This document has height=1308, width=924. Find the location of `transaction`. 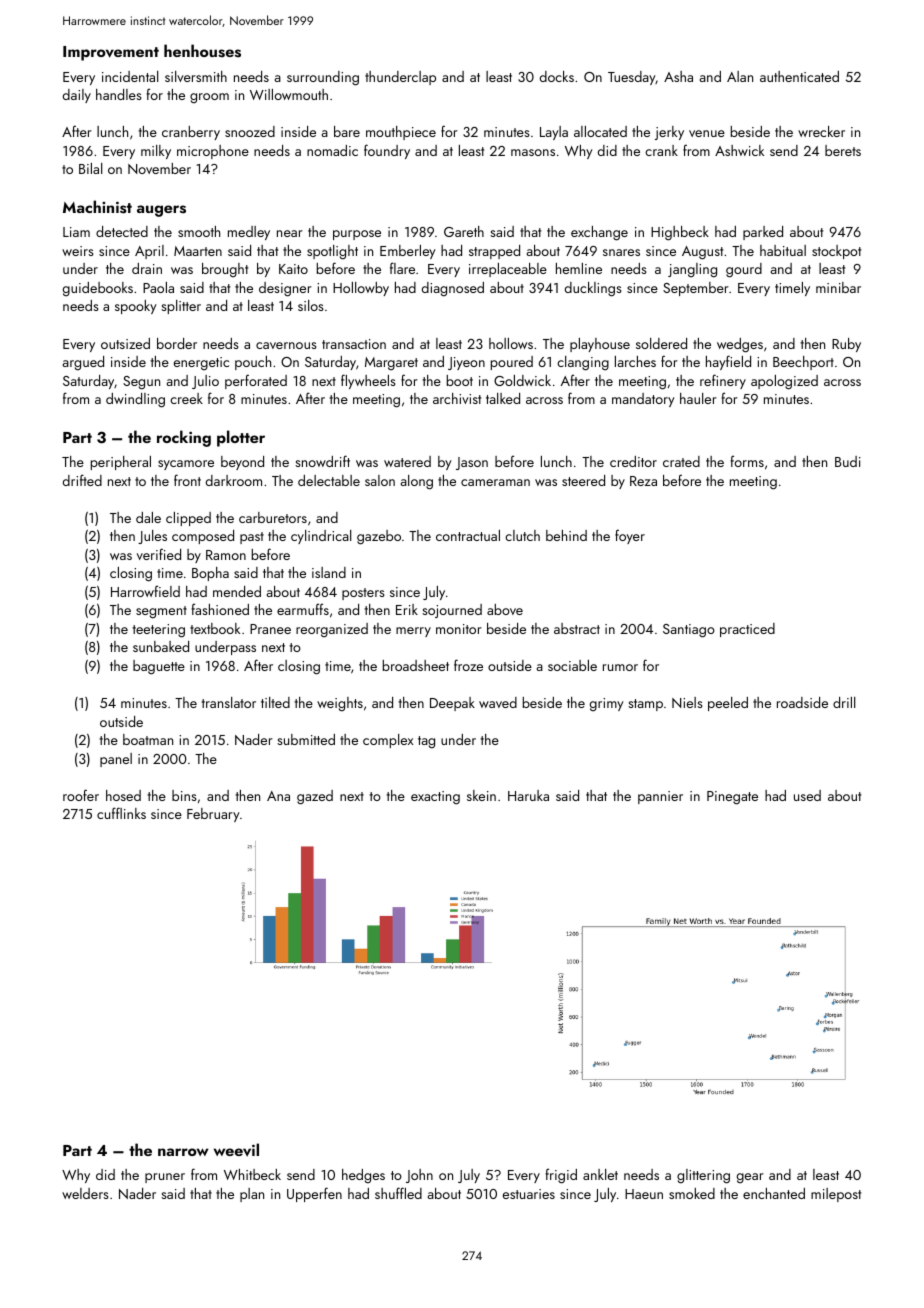

transaction is located at coordinates (354, 344).
